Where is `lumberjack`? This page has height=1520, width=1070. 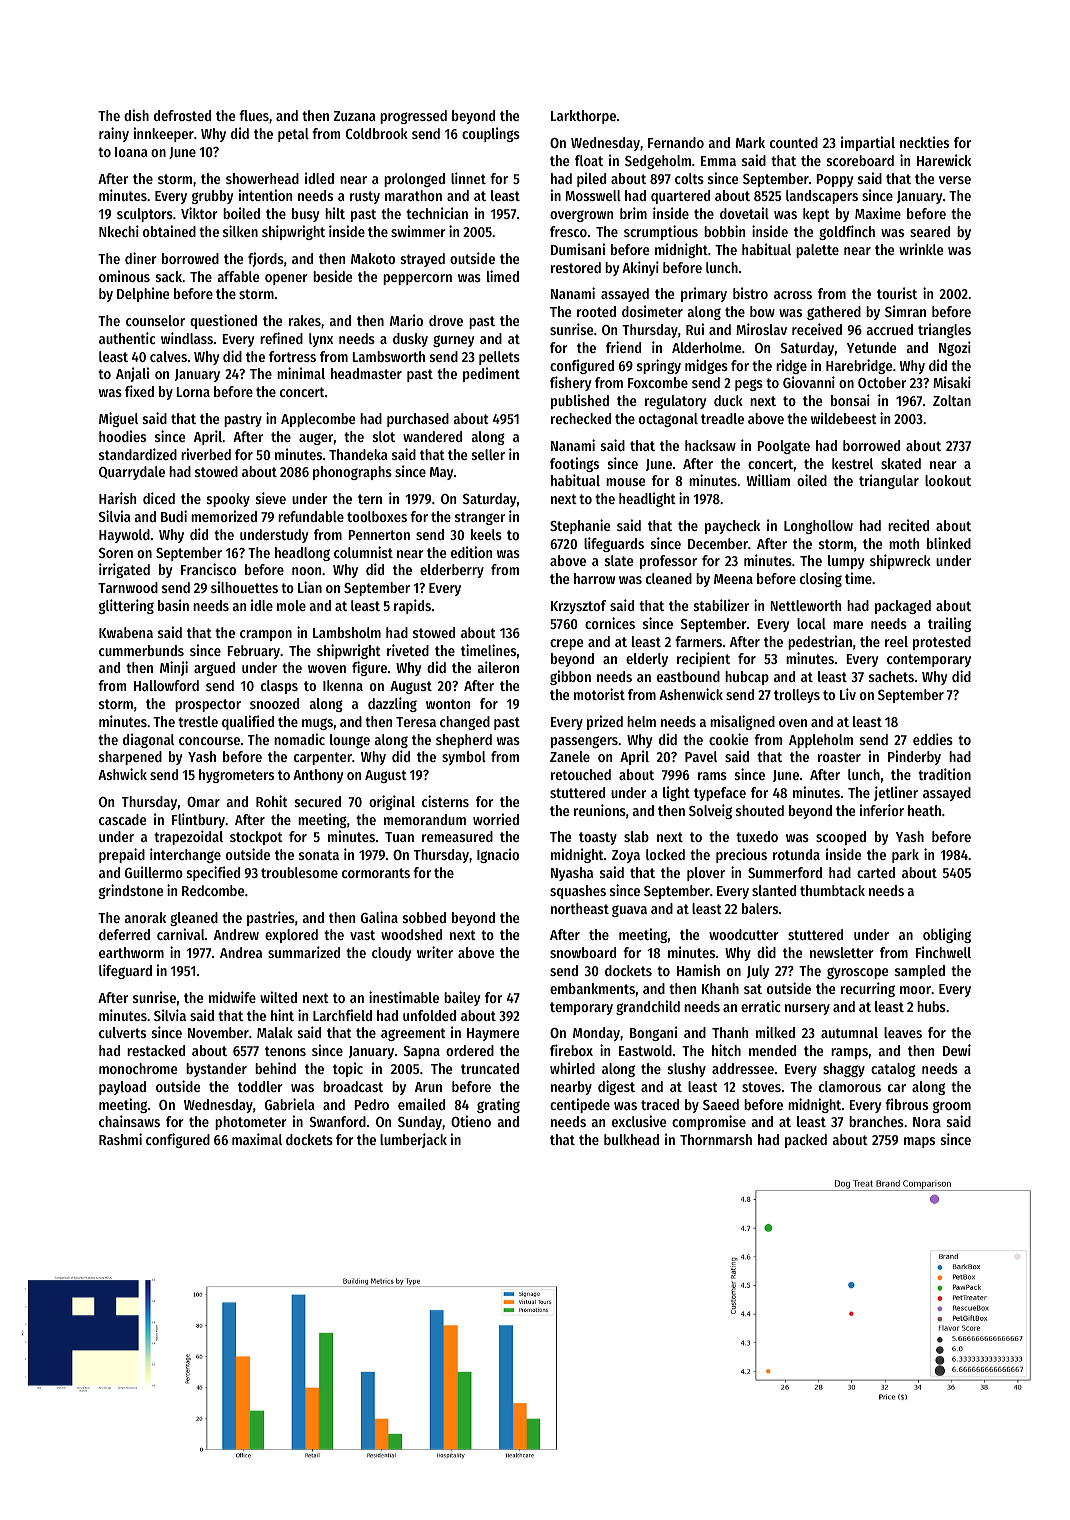 lumberjack is located at coordinates (413, 1140).
